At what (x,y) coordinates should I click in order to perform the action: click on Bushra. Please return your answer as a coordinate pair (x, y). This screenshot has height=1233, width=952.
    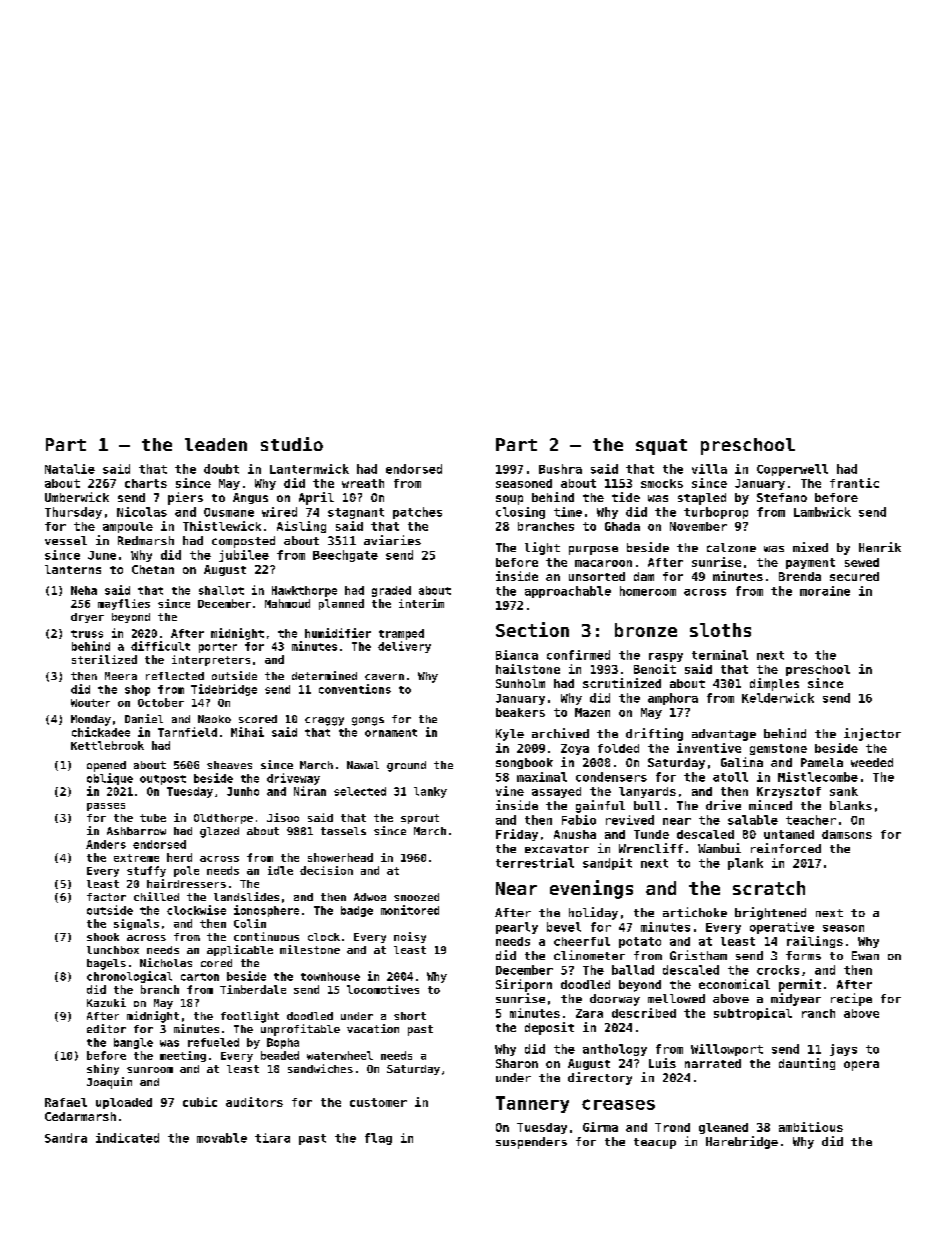
    Looking at the image, I should click on (560, 469).
